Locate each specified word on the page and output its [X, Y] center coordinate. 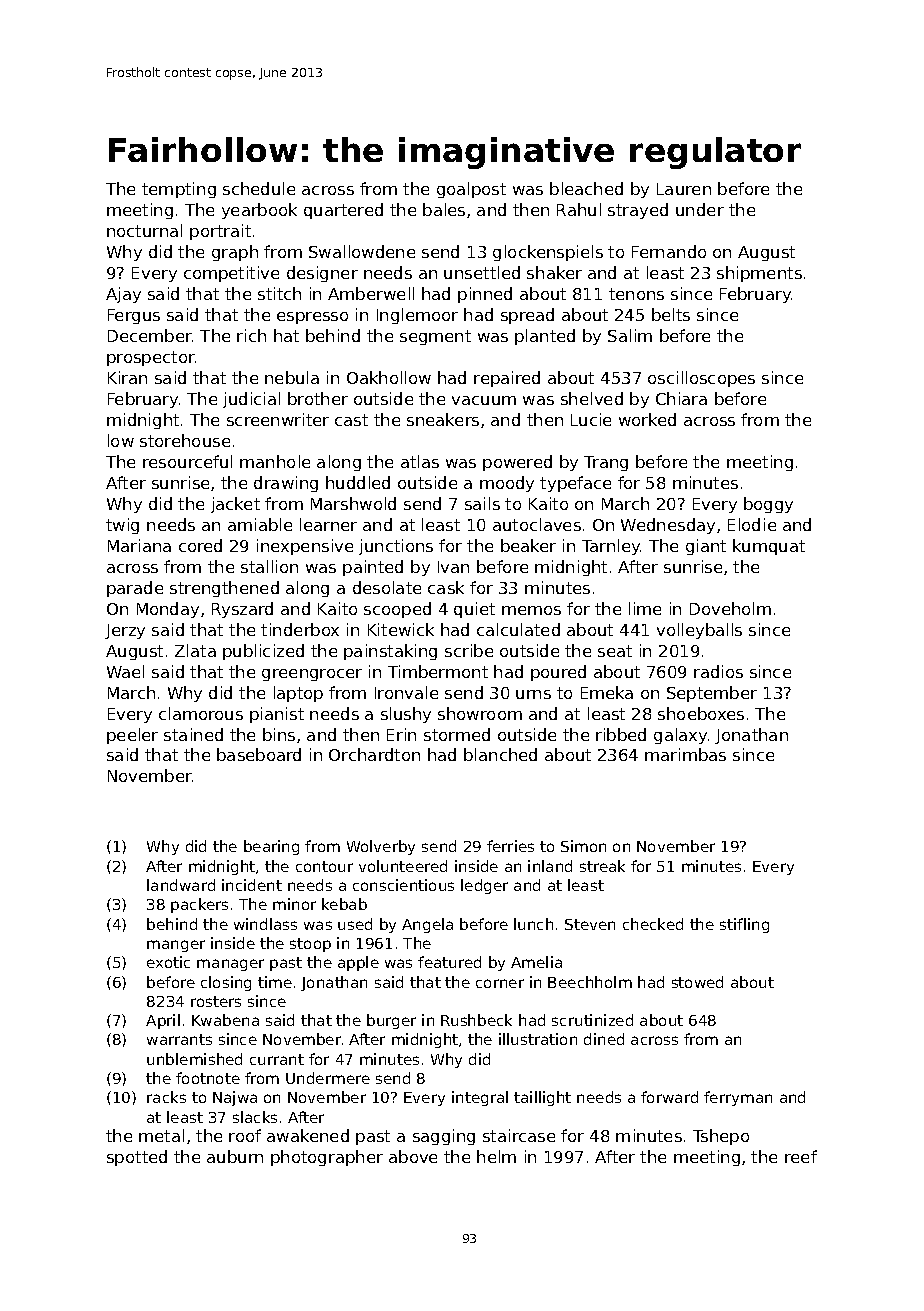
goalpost [471, 190]
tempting [179, 190]
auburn [235, 1156]
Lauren [684, 189]
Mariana [139, 545]
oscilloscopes [701, 379]
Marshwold [353, 503]
